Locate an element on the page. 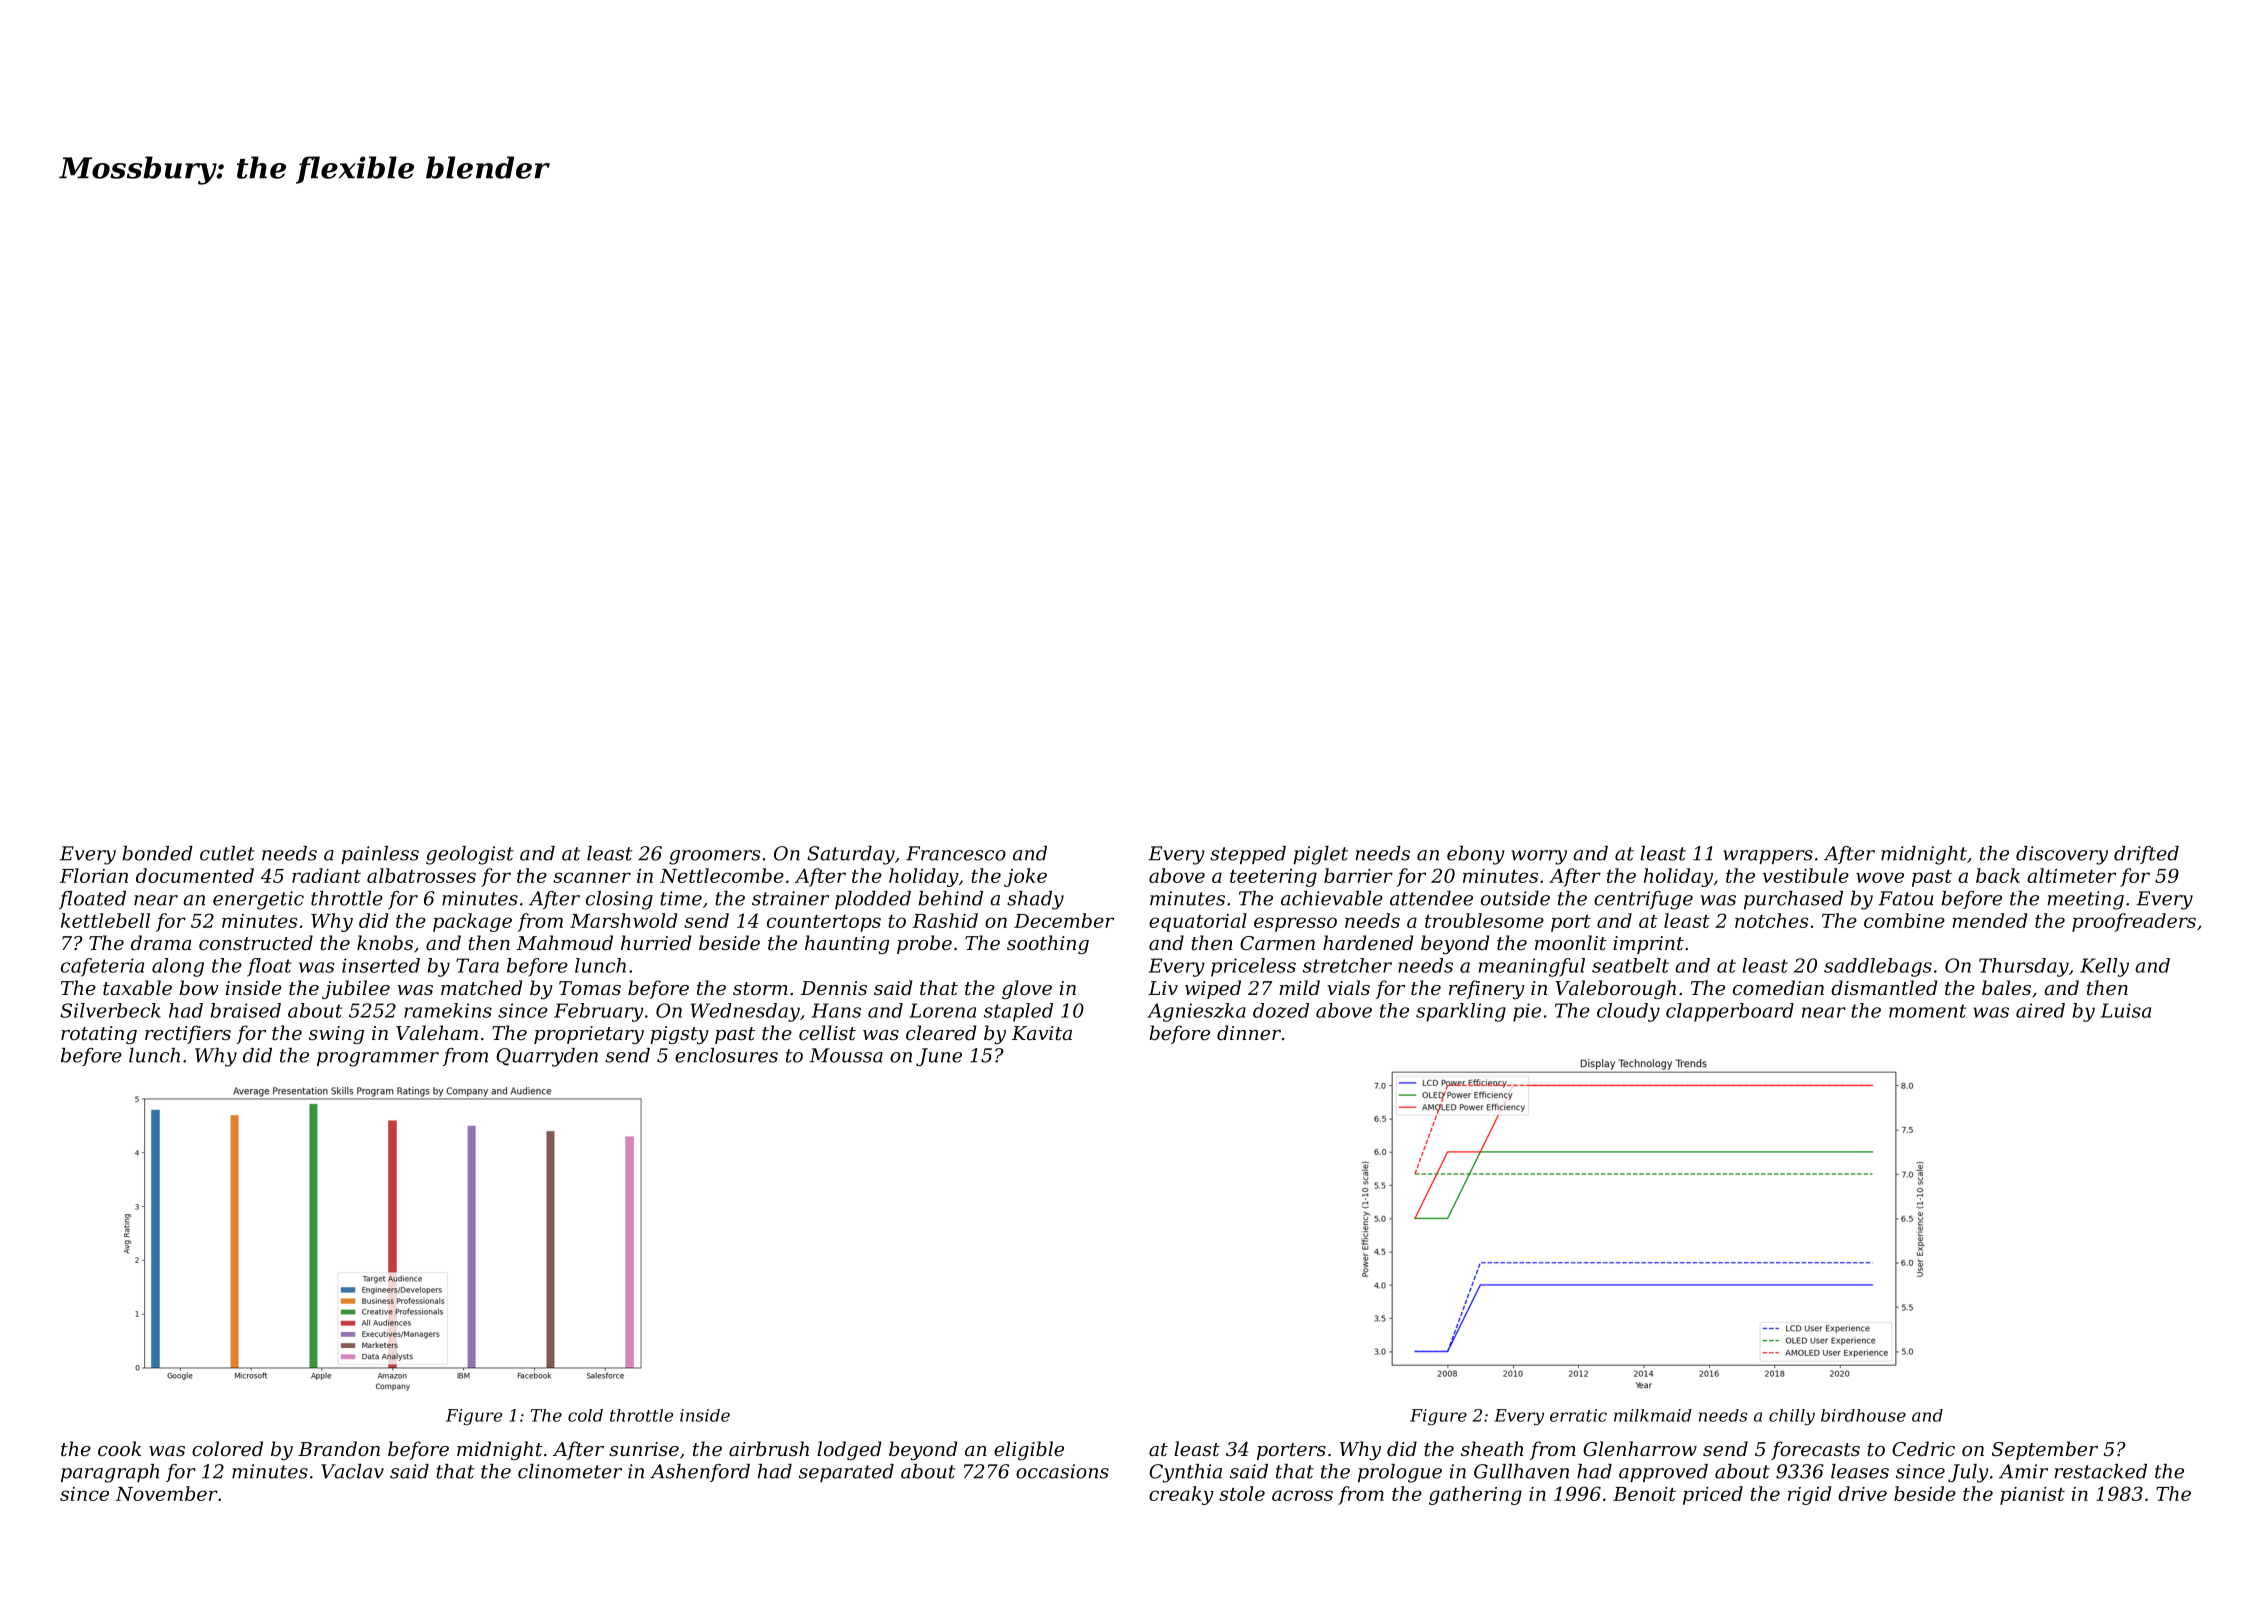 This document has height=1602, width=2265. birdhouse is located at coordinates (1863, 1415).
